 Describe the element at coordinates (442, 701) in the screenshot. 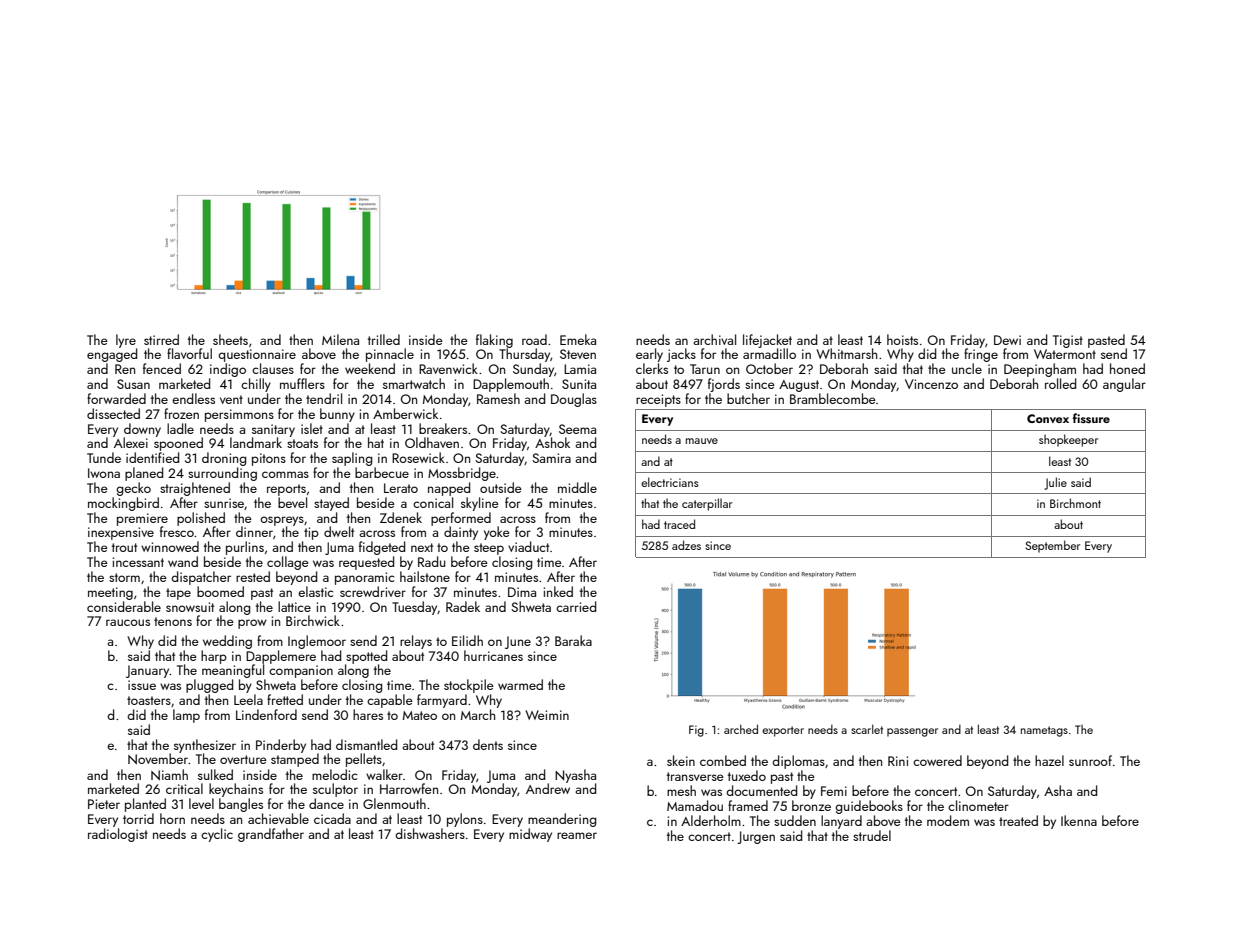

I see `farmyard` at that location.
